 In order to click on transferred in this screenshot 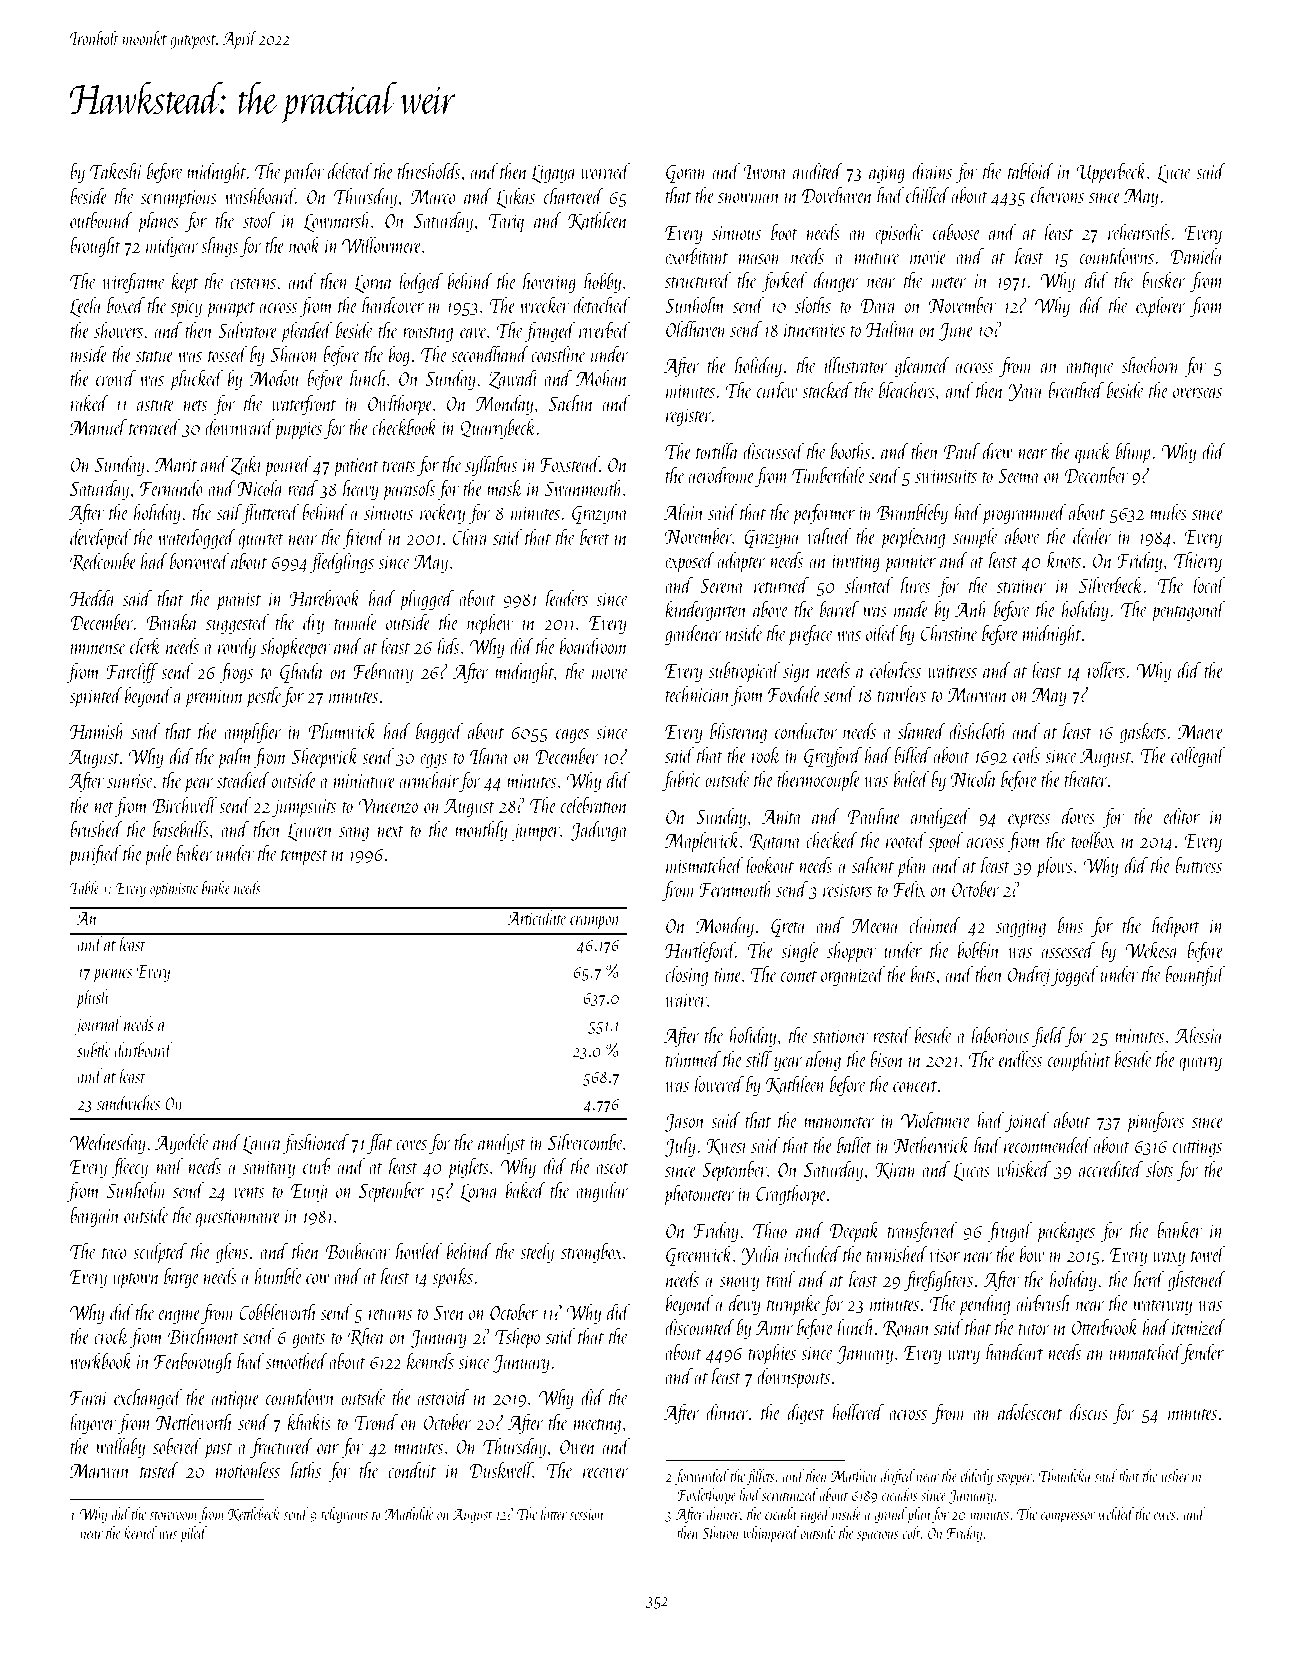, I will do `click(922, 1232)`.
